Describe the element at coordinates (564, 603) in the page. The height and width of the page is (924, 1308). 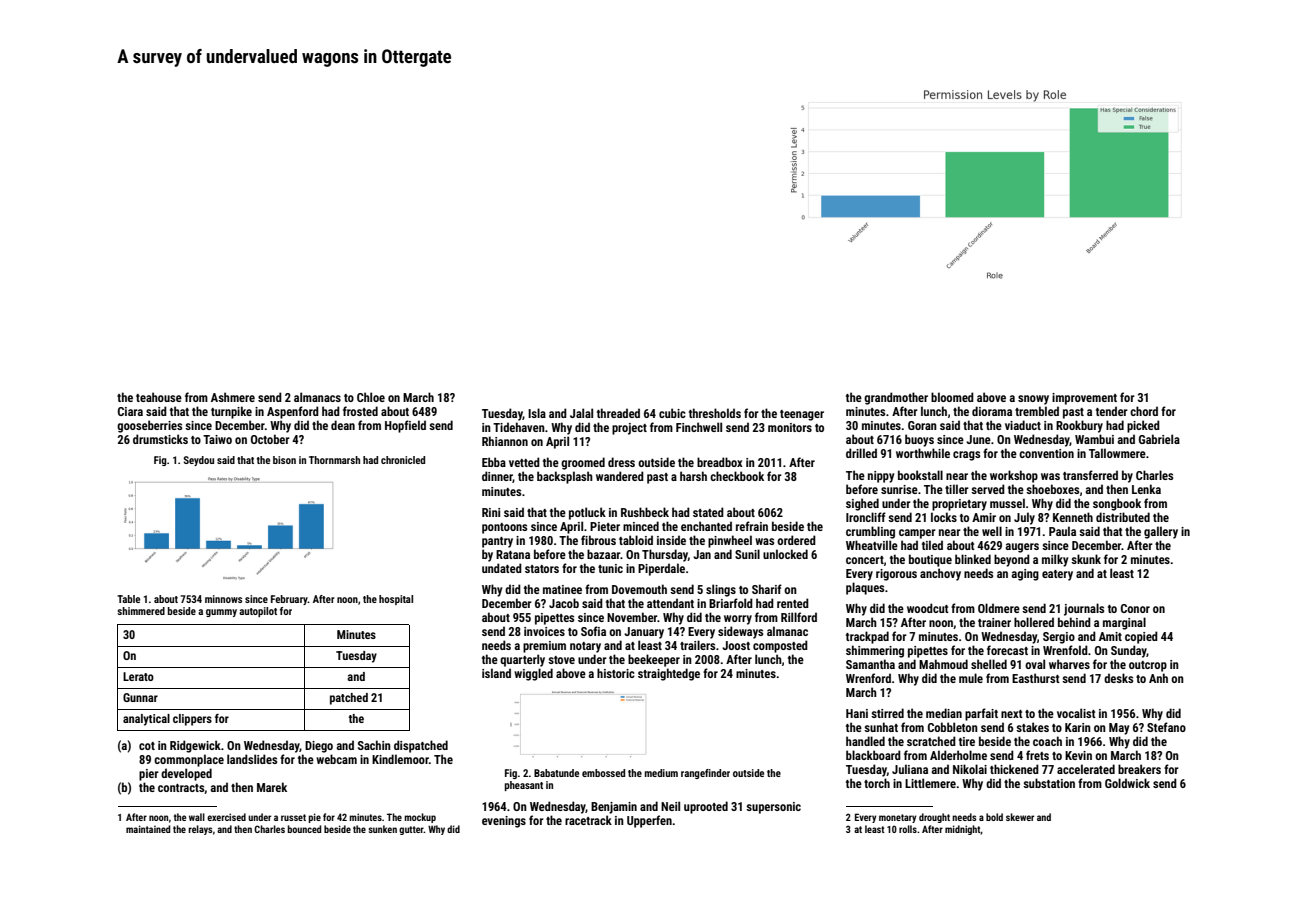
I see `Jacob` at that location.
